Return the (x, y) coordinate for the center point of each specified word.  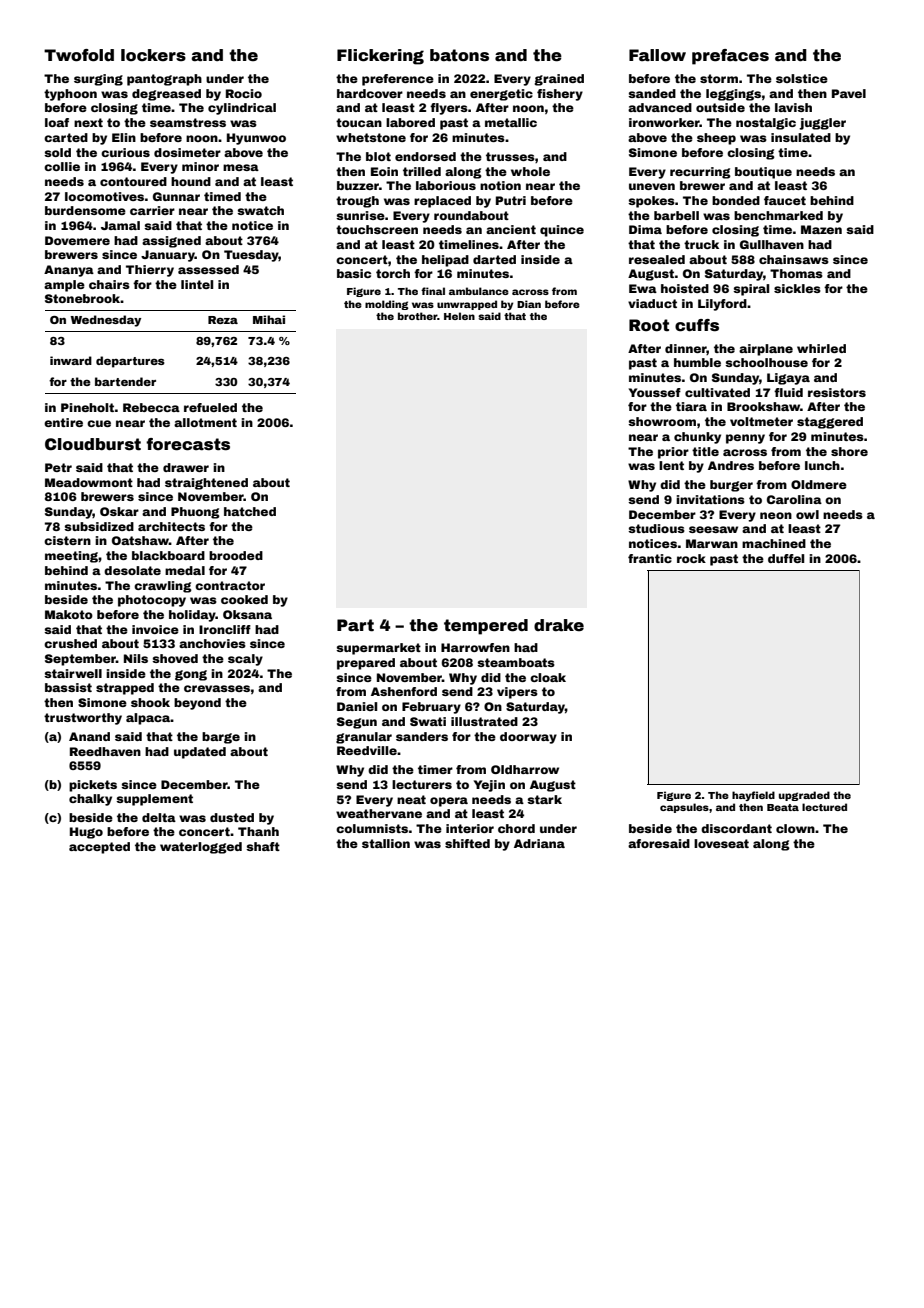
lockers (153, 55)
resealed (657, 259)
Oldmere (819, 484)
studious (656, 528)
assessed (208, 269)
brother (418, 316)
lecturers (422, 784)
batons (459, 55)
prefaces (730, 57)
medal (185, 570)
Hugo (86, 833)
